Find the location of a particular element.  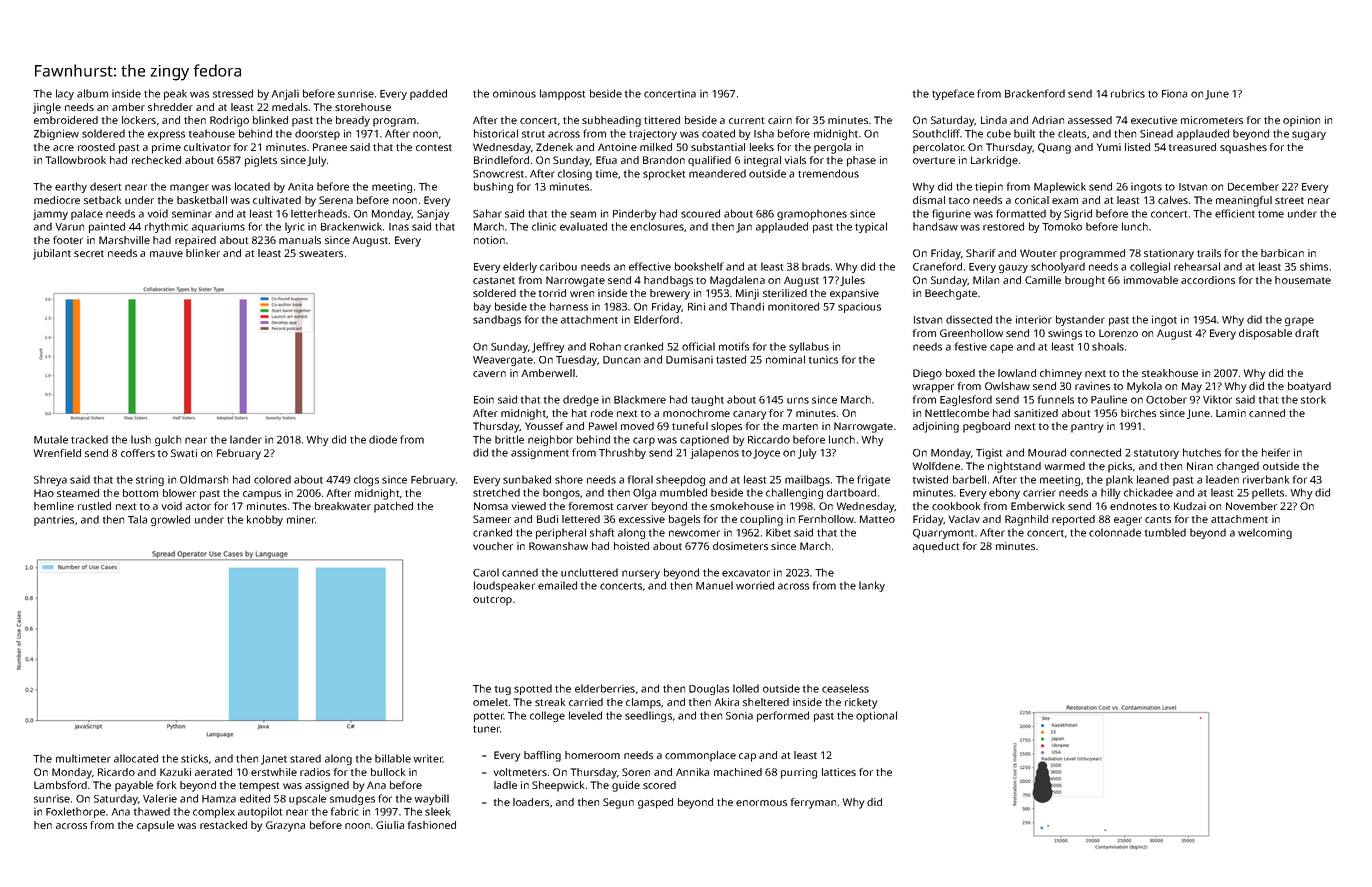

enormous is located at coordinates (761, 803).
